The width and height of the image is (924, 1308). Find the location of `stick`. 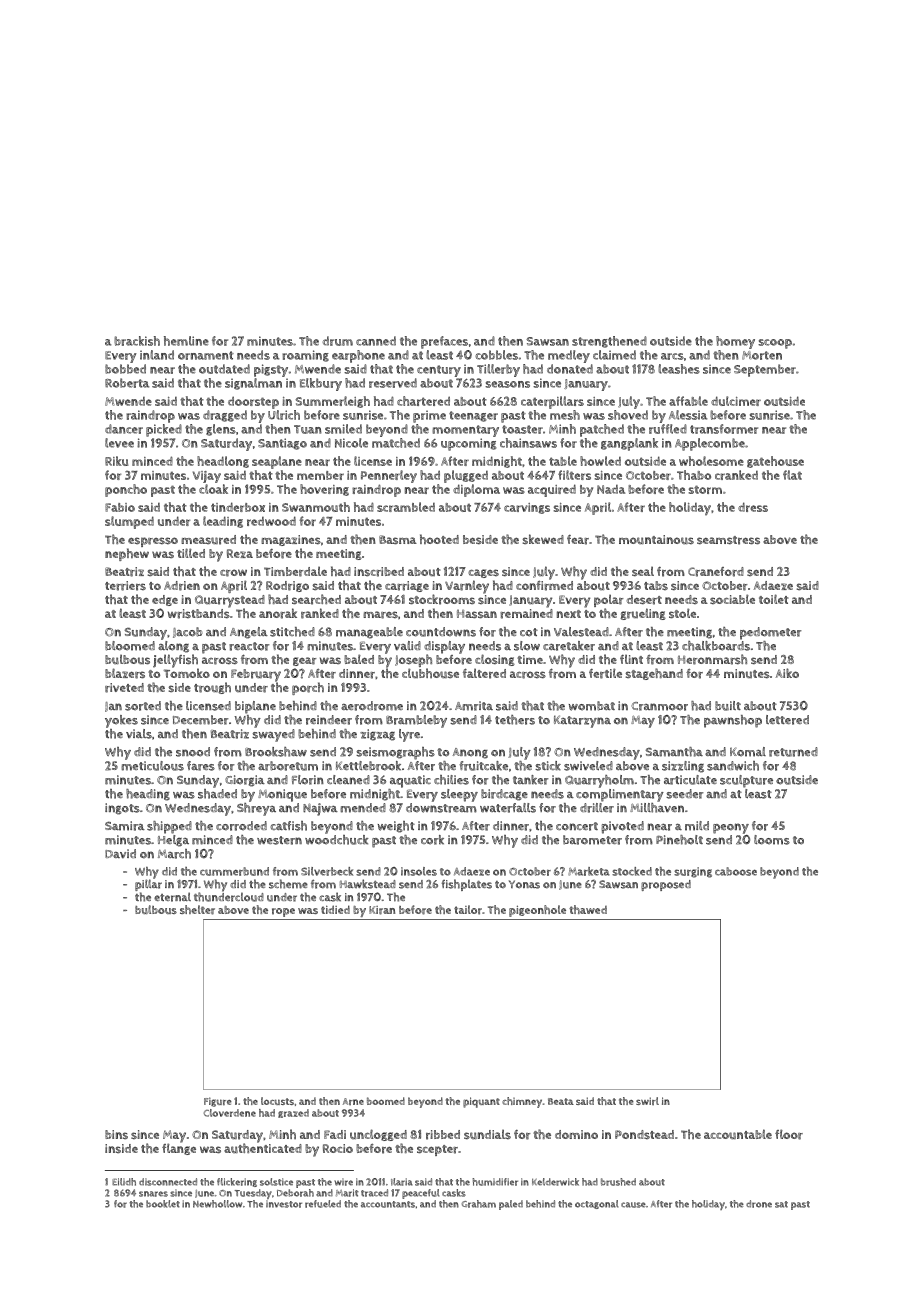

stick is located at coordinates (548, 766).
